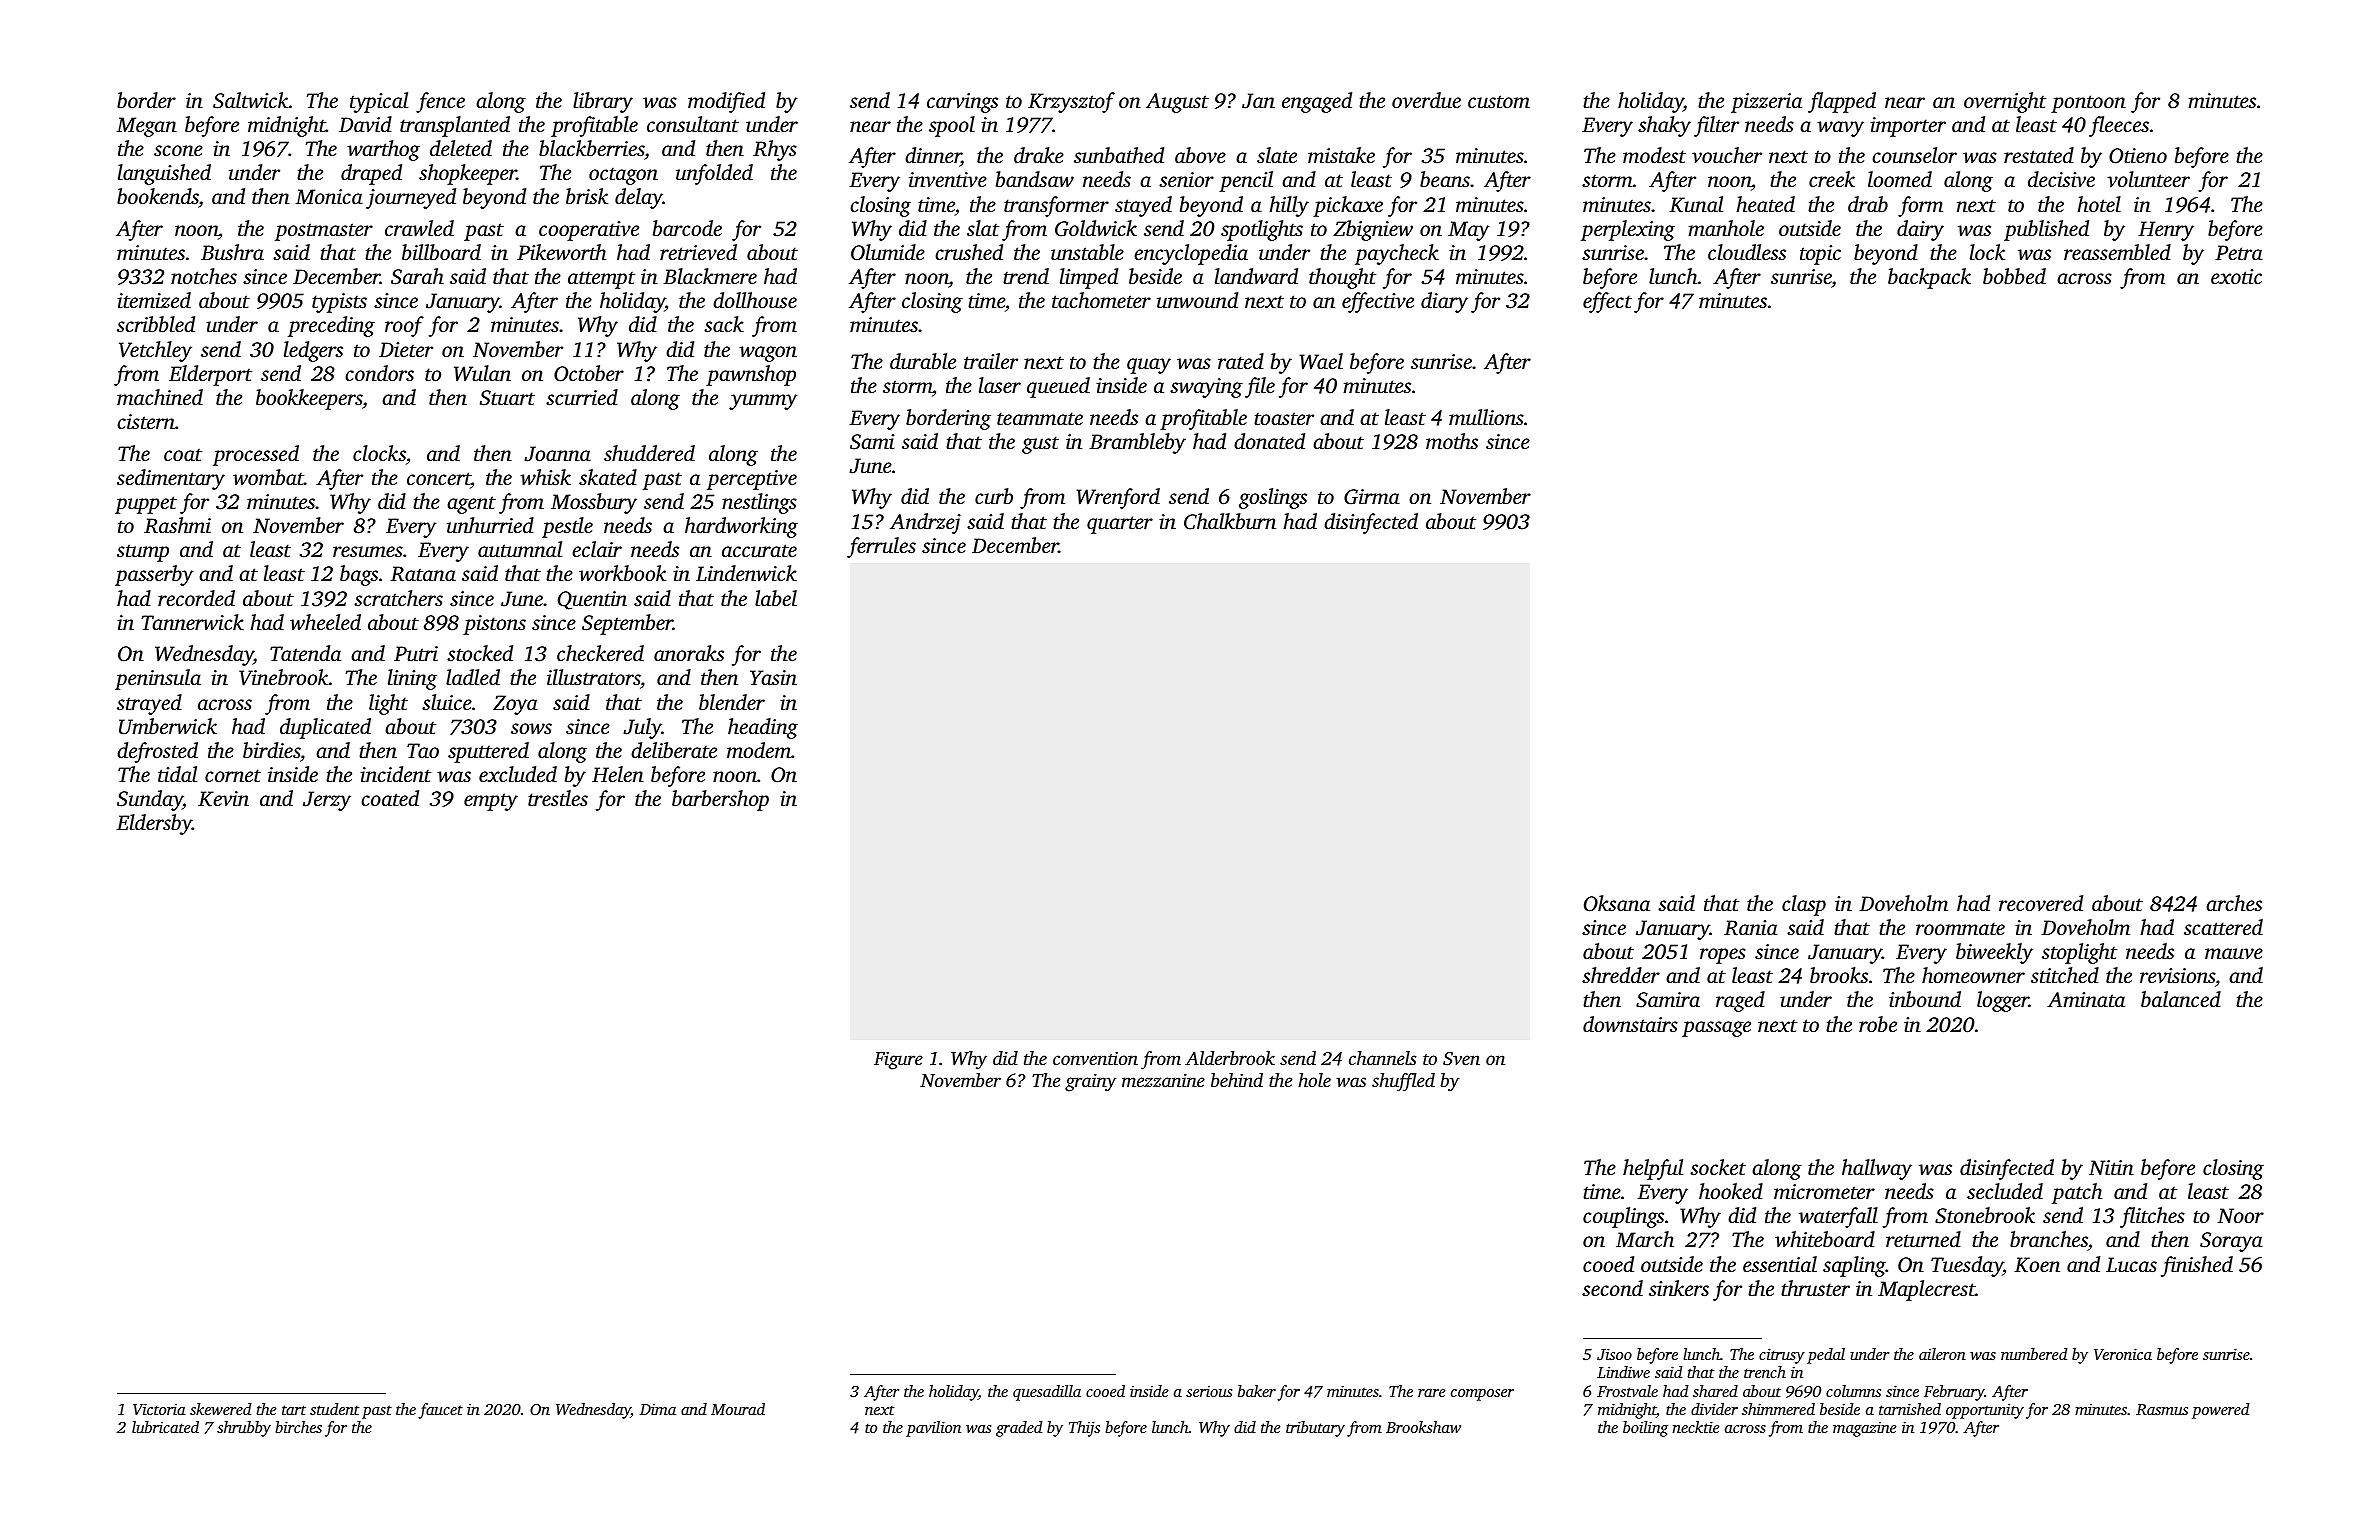 The width and height of the screenshot is (2380, 1540). What do you see at coordinates (962, 103) in the screenshot?
I see `carvings` at bounding box center [962, 103].
